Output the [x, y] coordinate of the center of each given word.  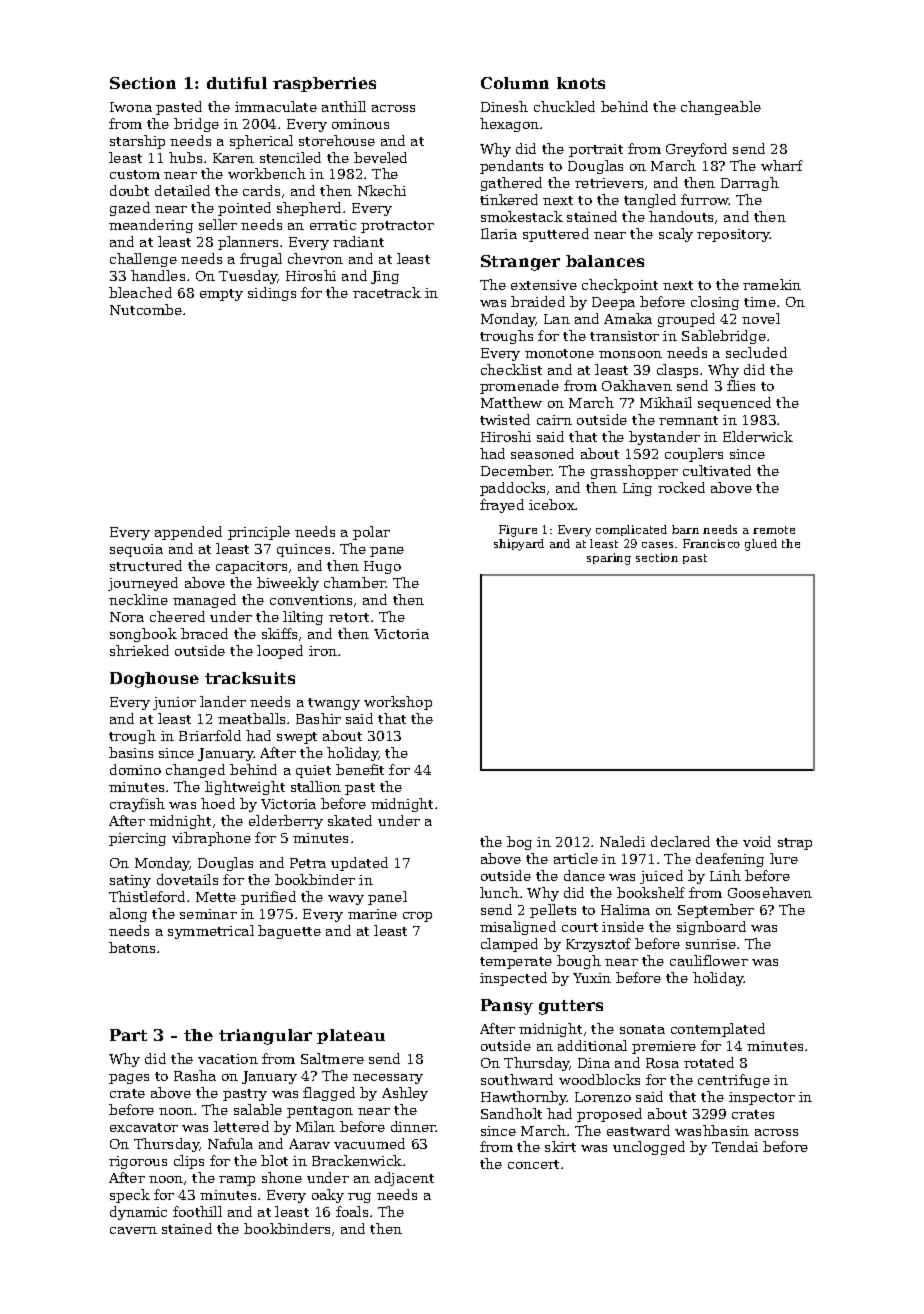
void [757, 841]
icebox [552, 504]
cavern [133, 1230]
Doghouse [154, 680]
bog [519, 843]
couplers [694, 455]
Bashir [318, 718]
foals [352, 1211]
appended [188, 533]
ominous [360, 124]
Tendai [735, 1146]
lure [784, 858]
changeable [721, 108]
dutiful [237, 83]
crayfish [137, 805]
